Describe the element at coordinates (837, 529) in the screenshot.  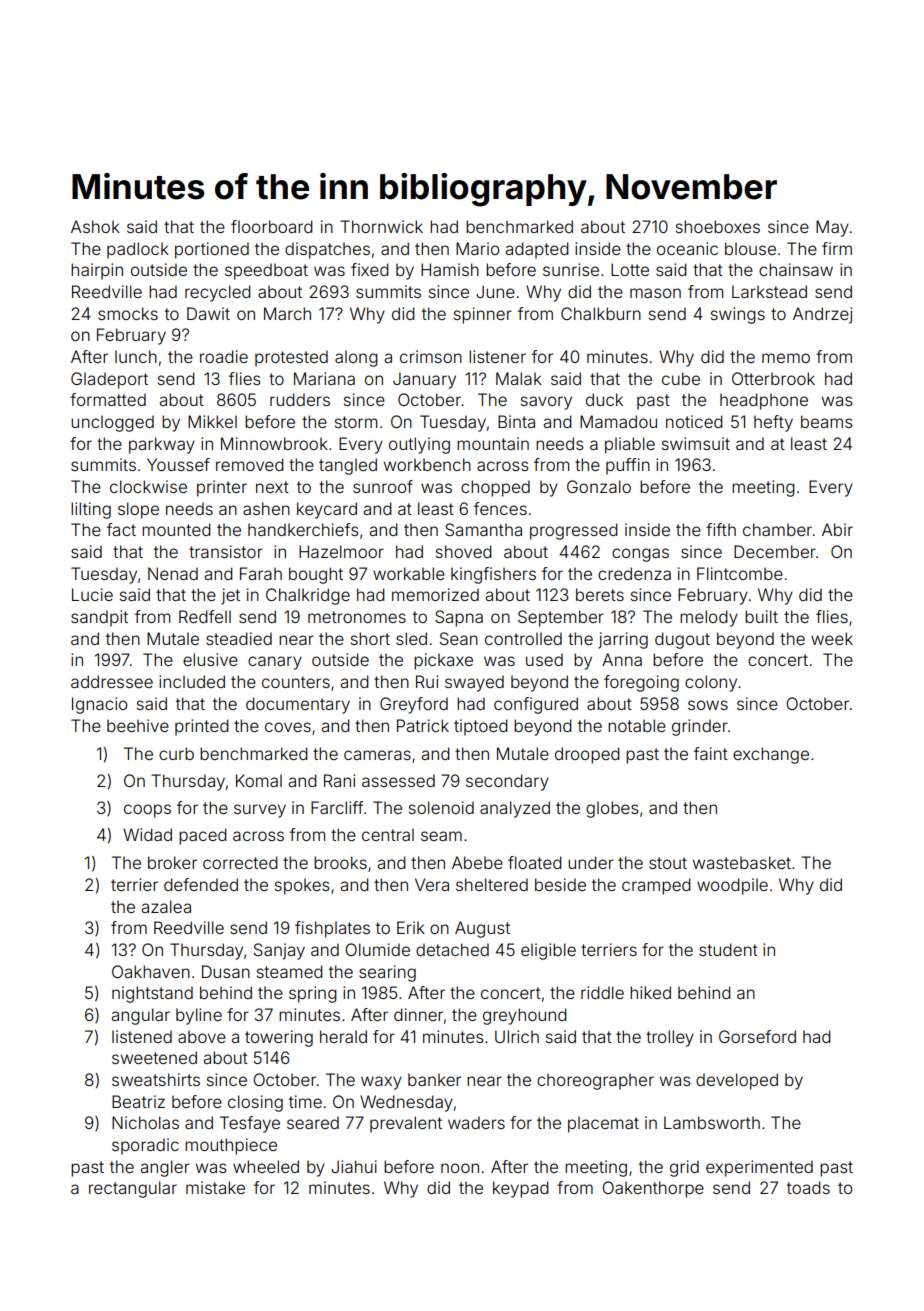
I see `Abir` at that location.
